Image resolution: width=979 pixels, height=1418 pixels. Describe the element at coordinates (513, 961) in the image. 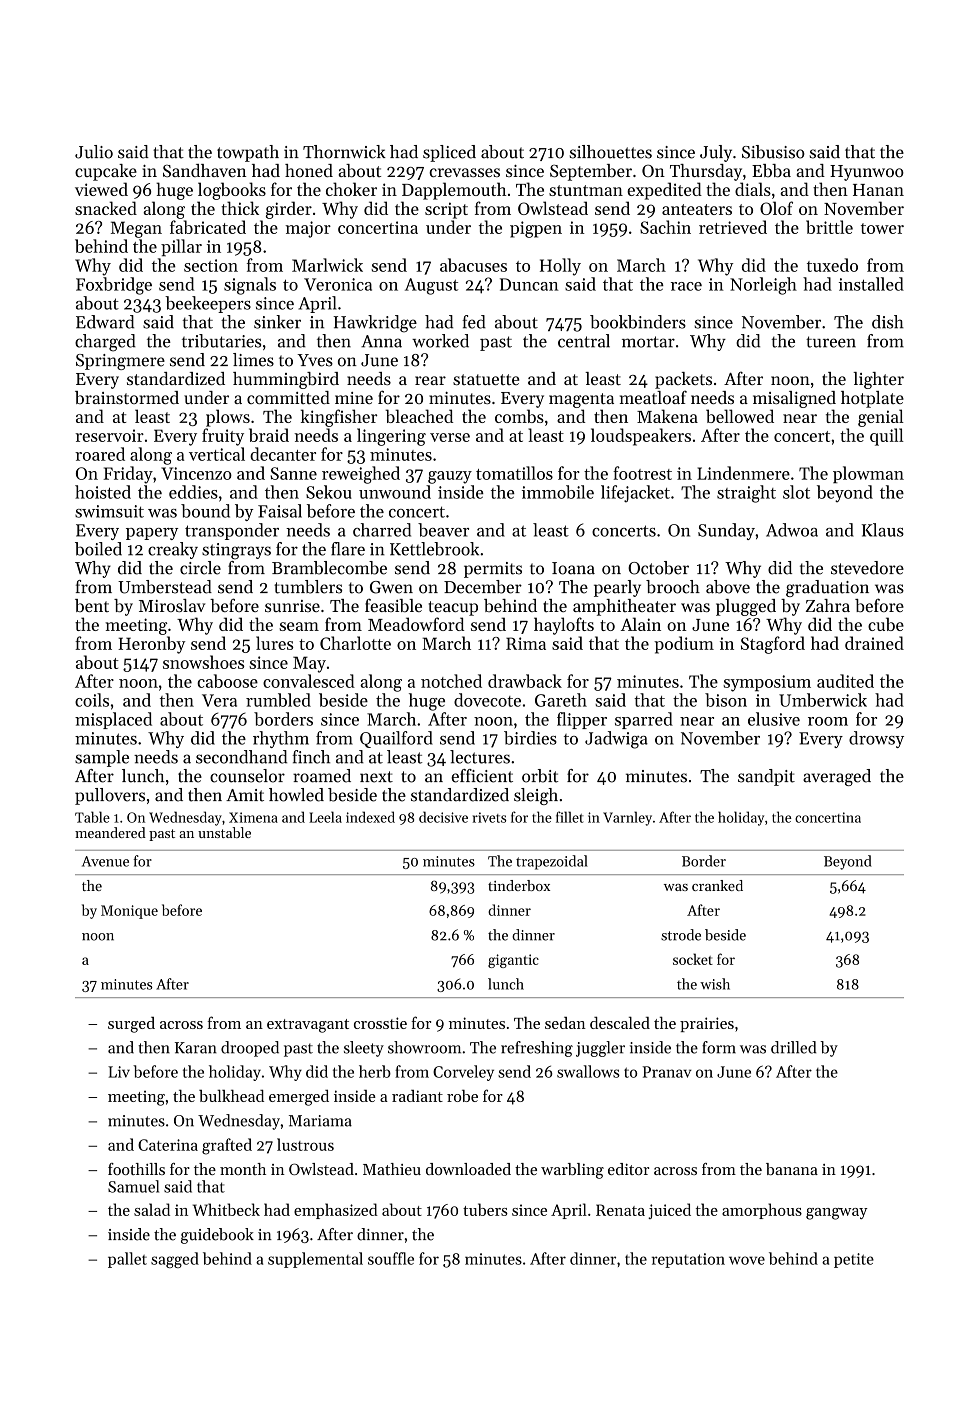

I see `gigantic` at that location.
